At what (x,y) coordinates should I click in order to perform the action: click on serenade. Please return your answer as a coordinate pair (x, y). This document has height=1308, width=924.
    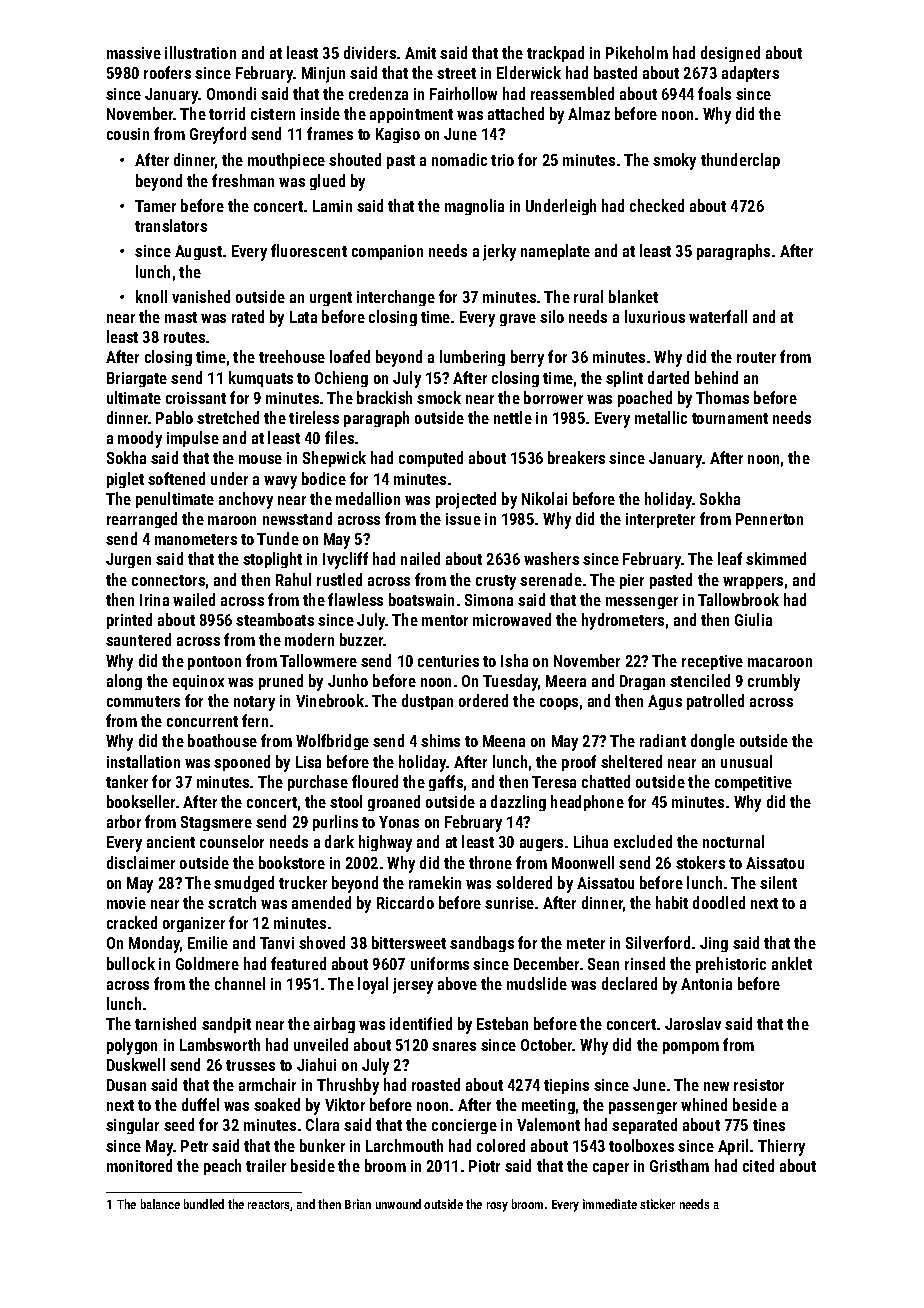
    Looking at the image, I should click on (551, 579).
